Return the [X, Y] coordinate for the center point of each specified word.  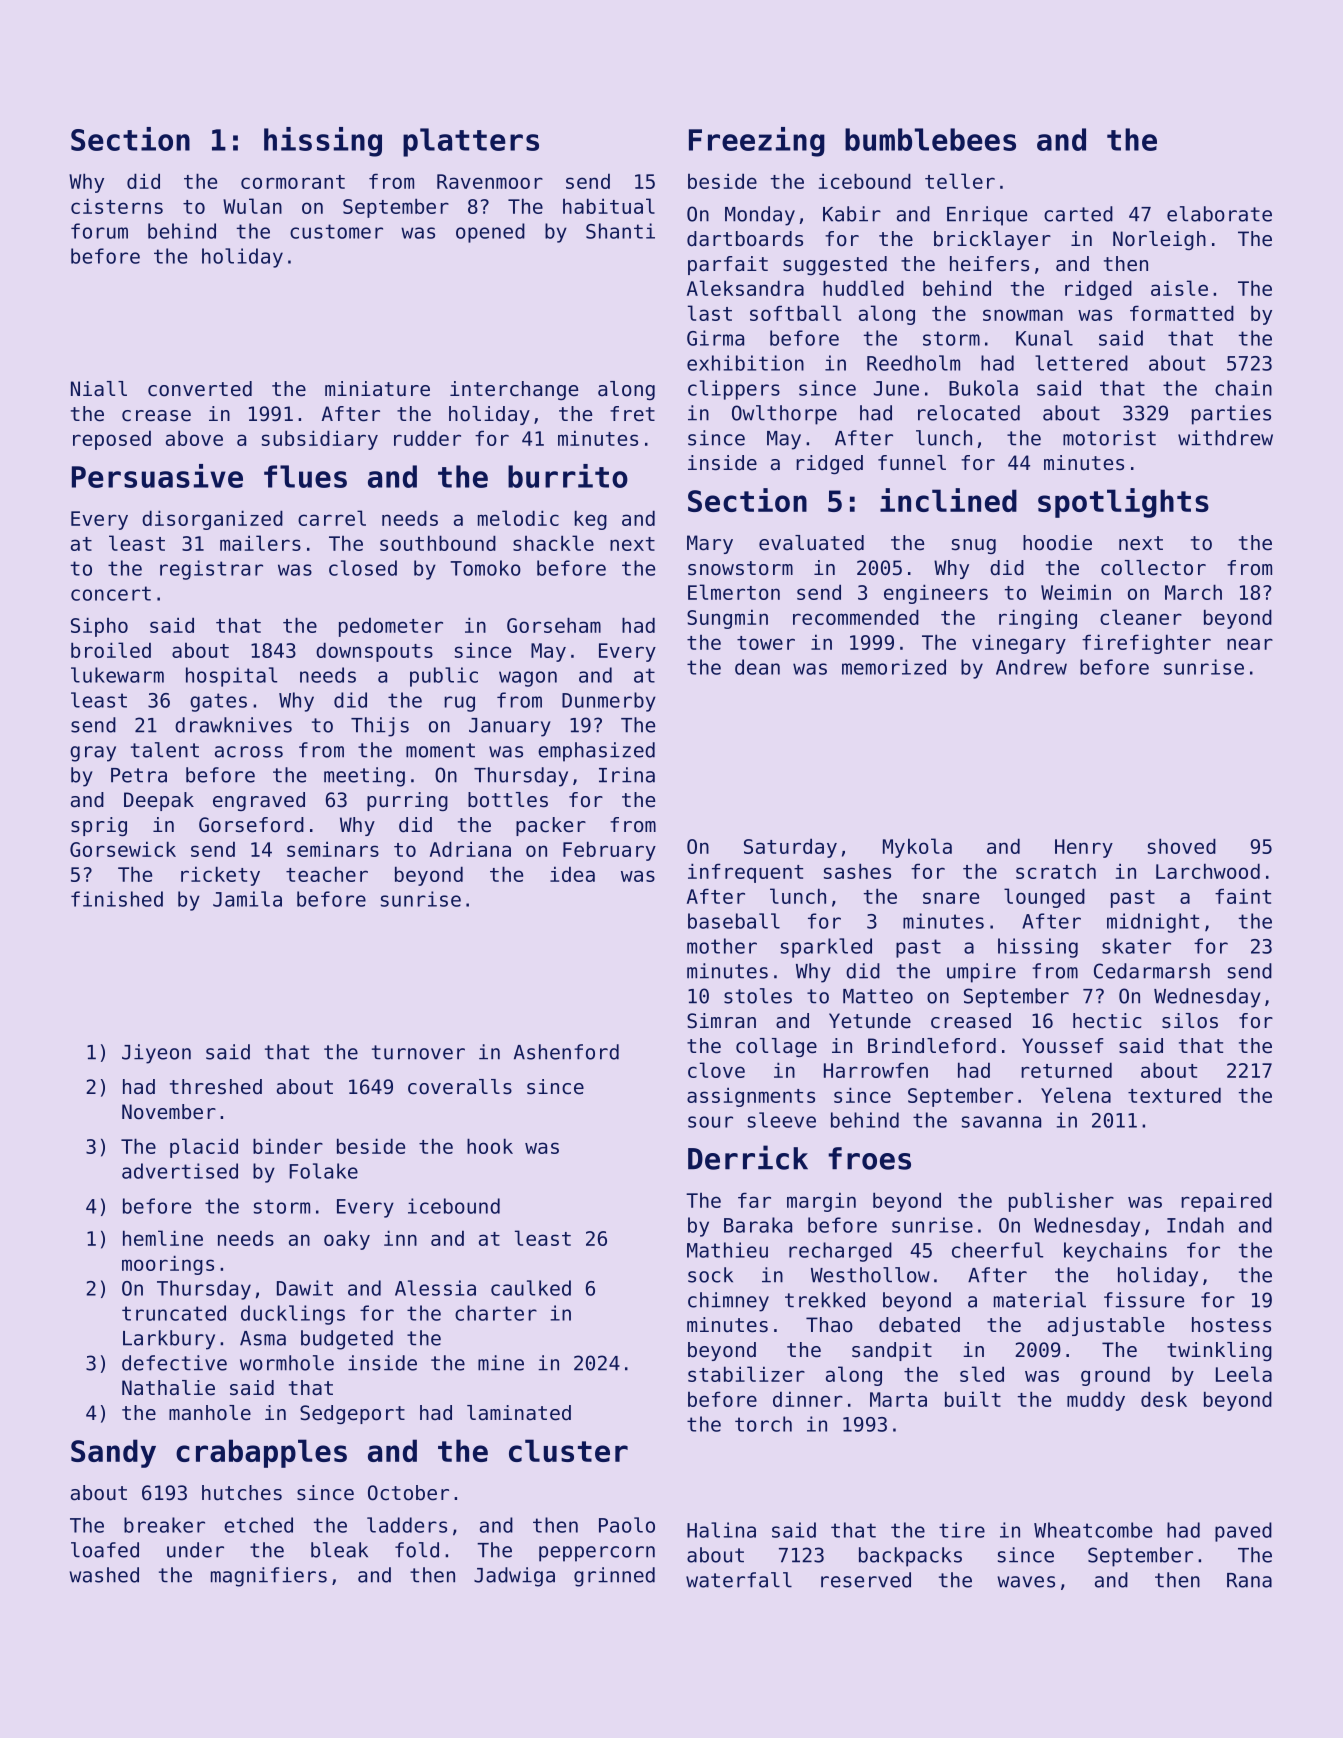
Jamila [247, 899]
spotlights [1123, 503]
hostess [1231, 1325]
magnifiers [269, 1577]
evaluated [811, 543]
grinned [614, 1577]
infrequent [745, 873]
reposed [112, 440]
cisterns [117, 206]
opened [490, 233]
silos [1190, 1021]
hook [490, 1146]
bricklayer [992, 240]
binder [288, 1146]
